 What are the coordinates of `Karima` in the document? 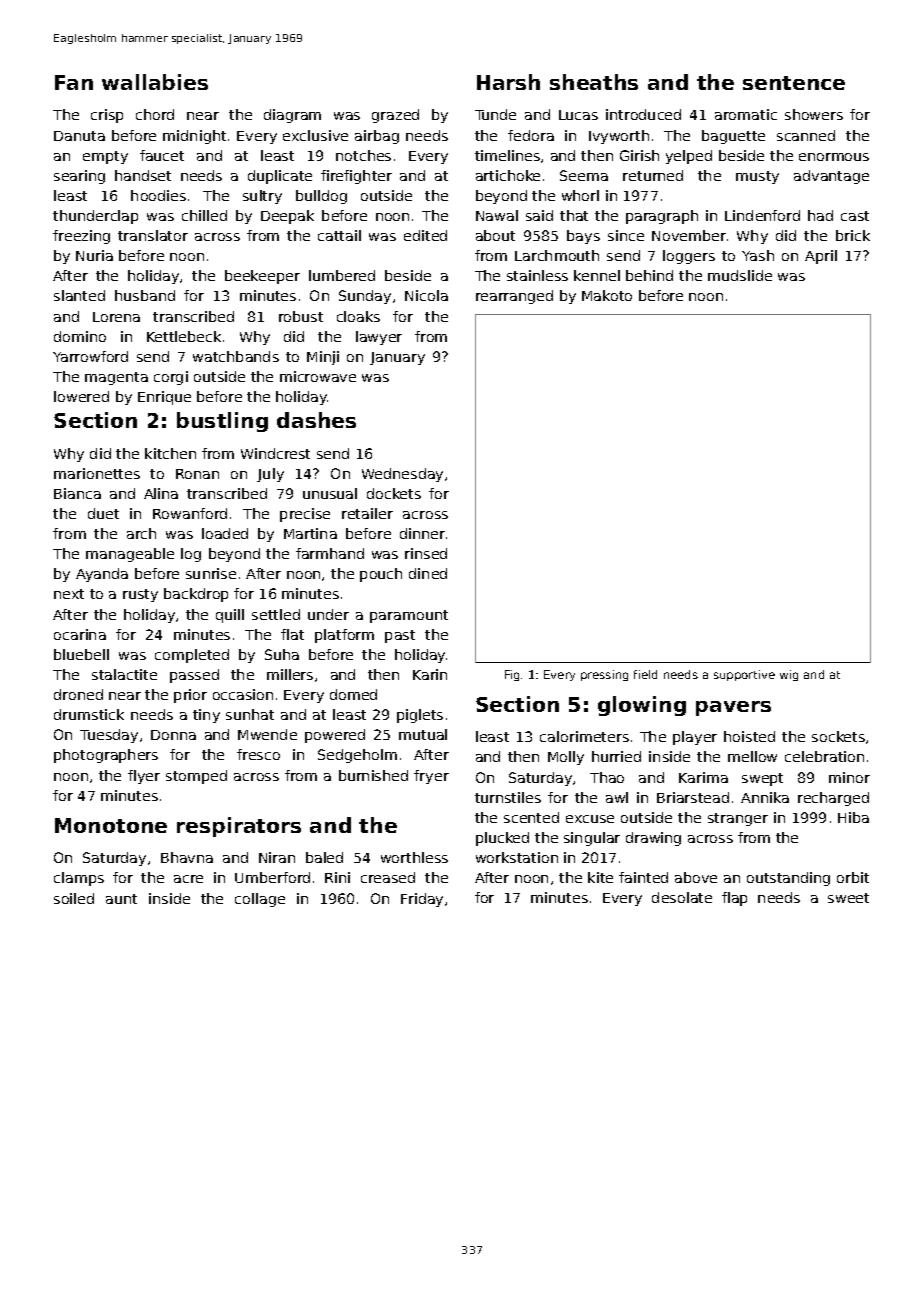 It's located at (703, 777).
